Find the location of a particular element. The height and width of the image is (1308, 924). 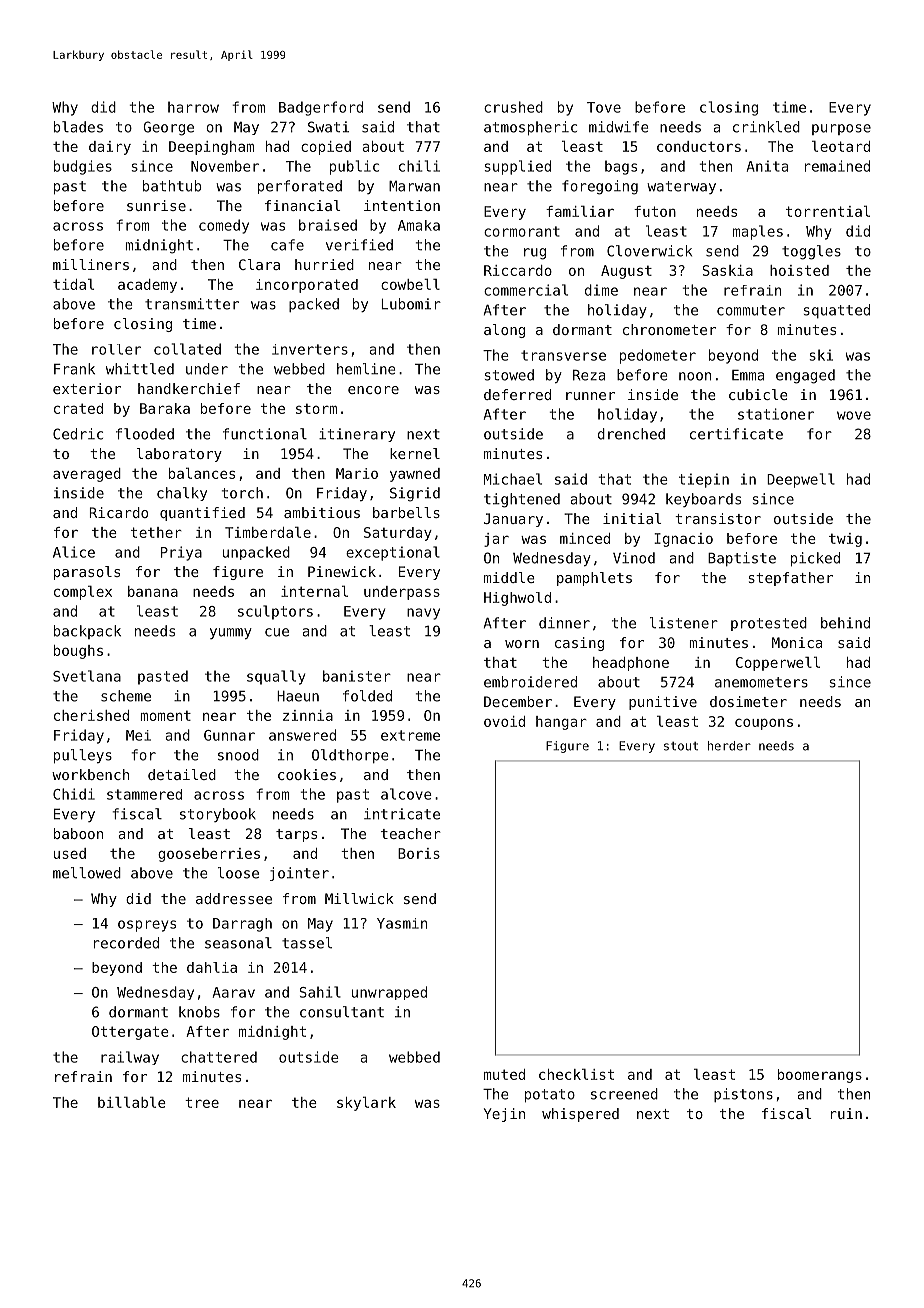

Alice is located at coordinates (74, 552).
